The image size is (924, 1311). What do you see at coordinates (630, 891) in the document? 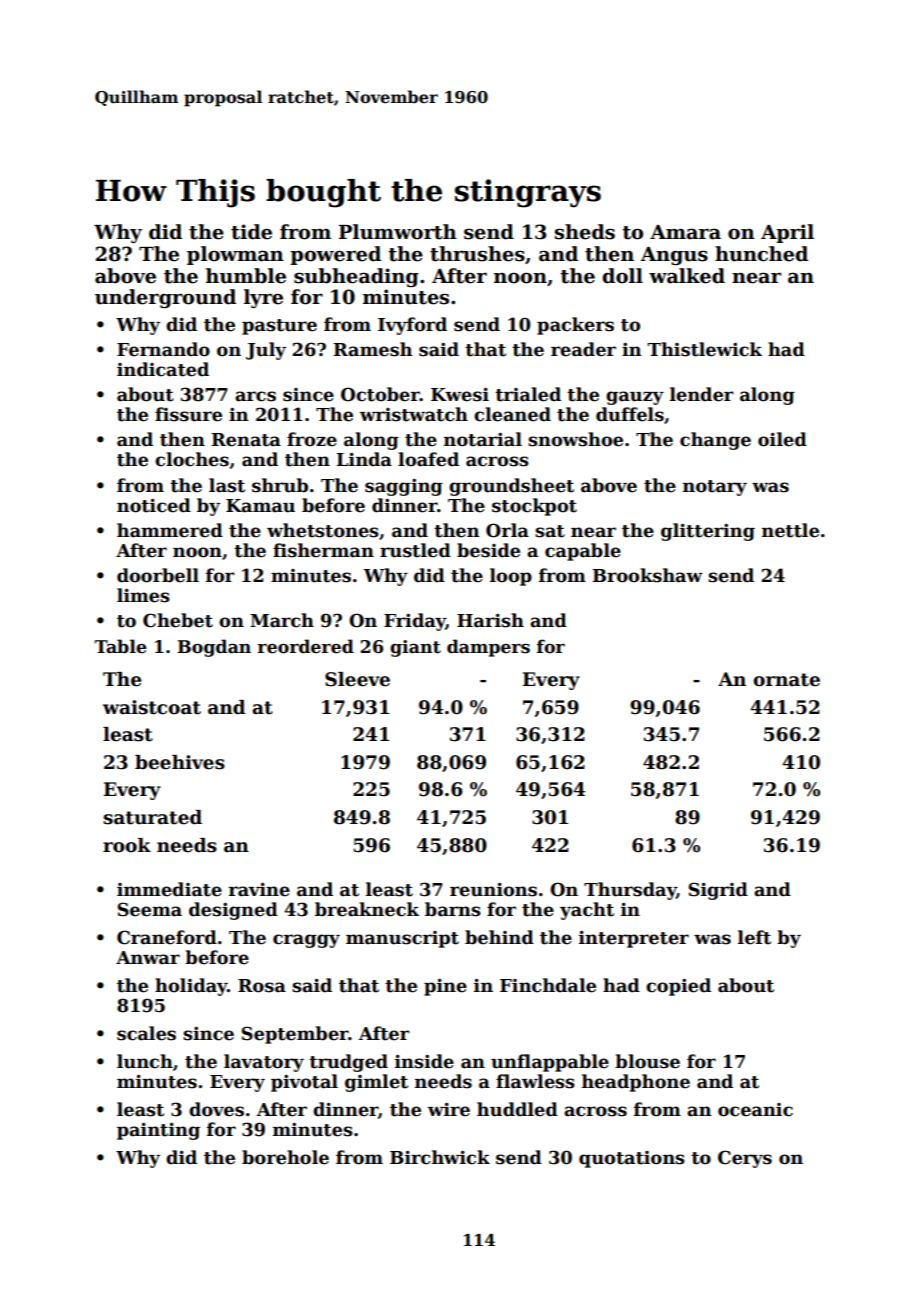
I see `Thursday` at bounding box center [630, 891].
